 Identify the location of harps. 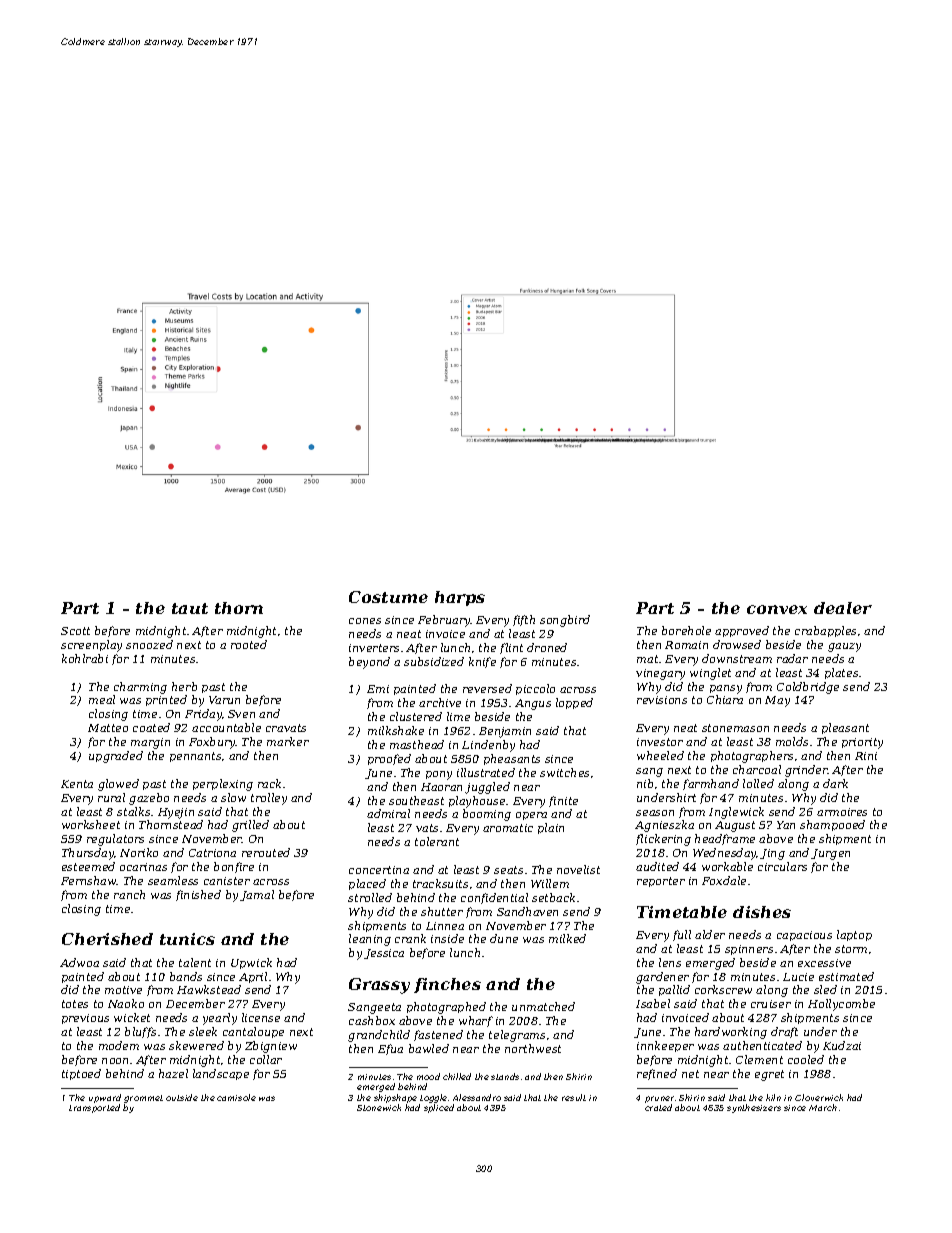
(460, 598).
